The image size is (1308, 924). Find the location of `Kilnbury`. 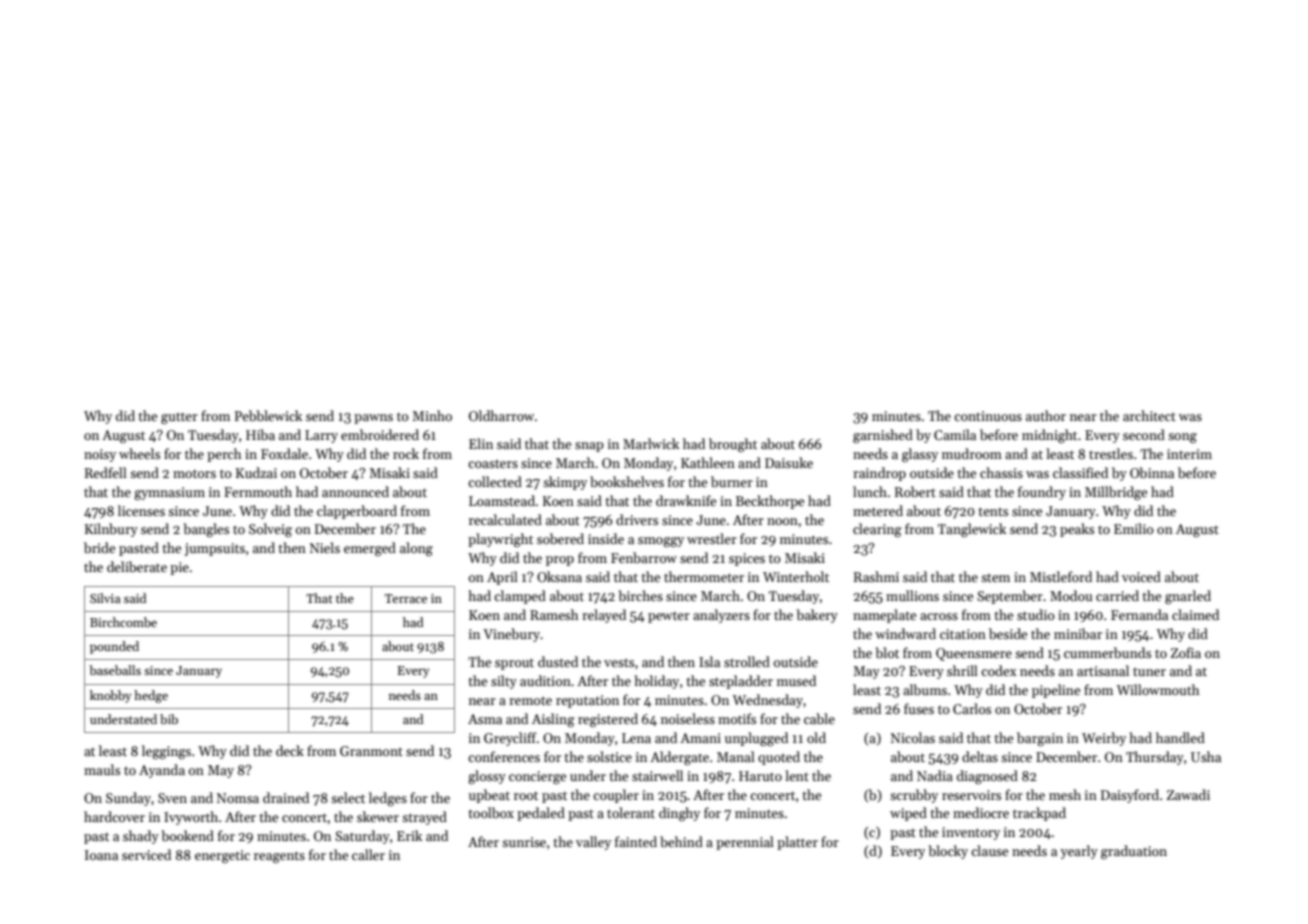

Kilnbury is located at coordinates (111, 530).
